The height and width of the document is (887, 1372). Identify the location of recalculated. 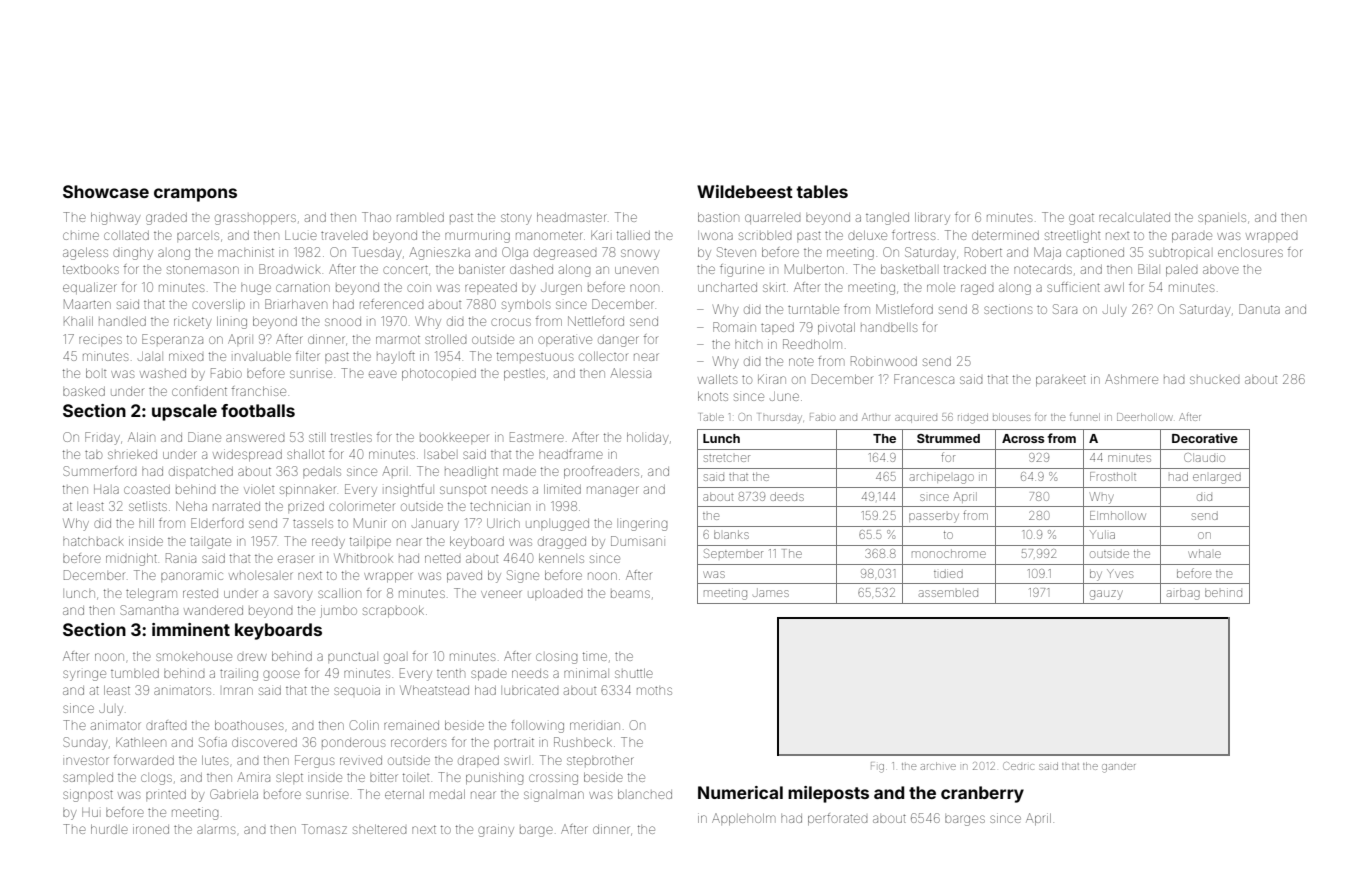
(1134, 217).
